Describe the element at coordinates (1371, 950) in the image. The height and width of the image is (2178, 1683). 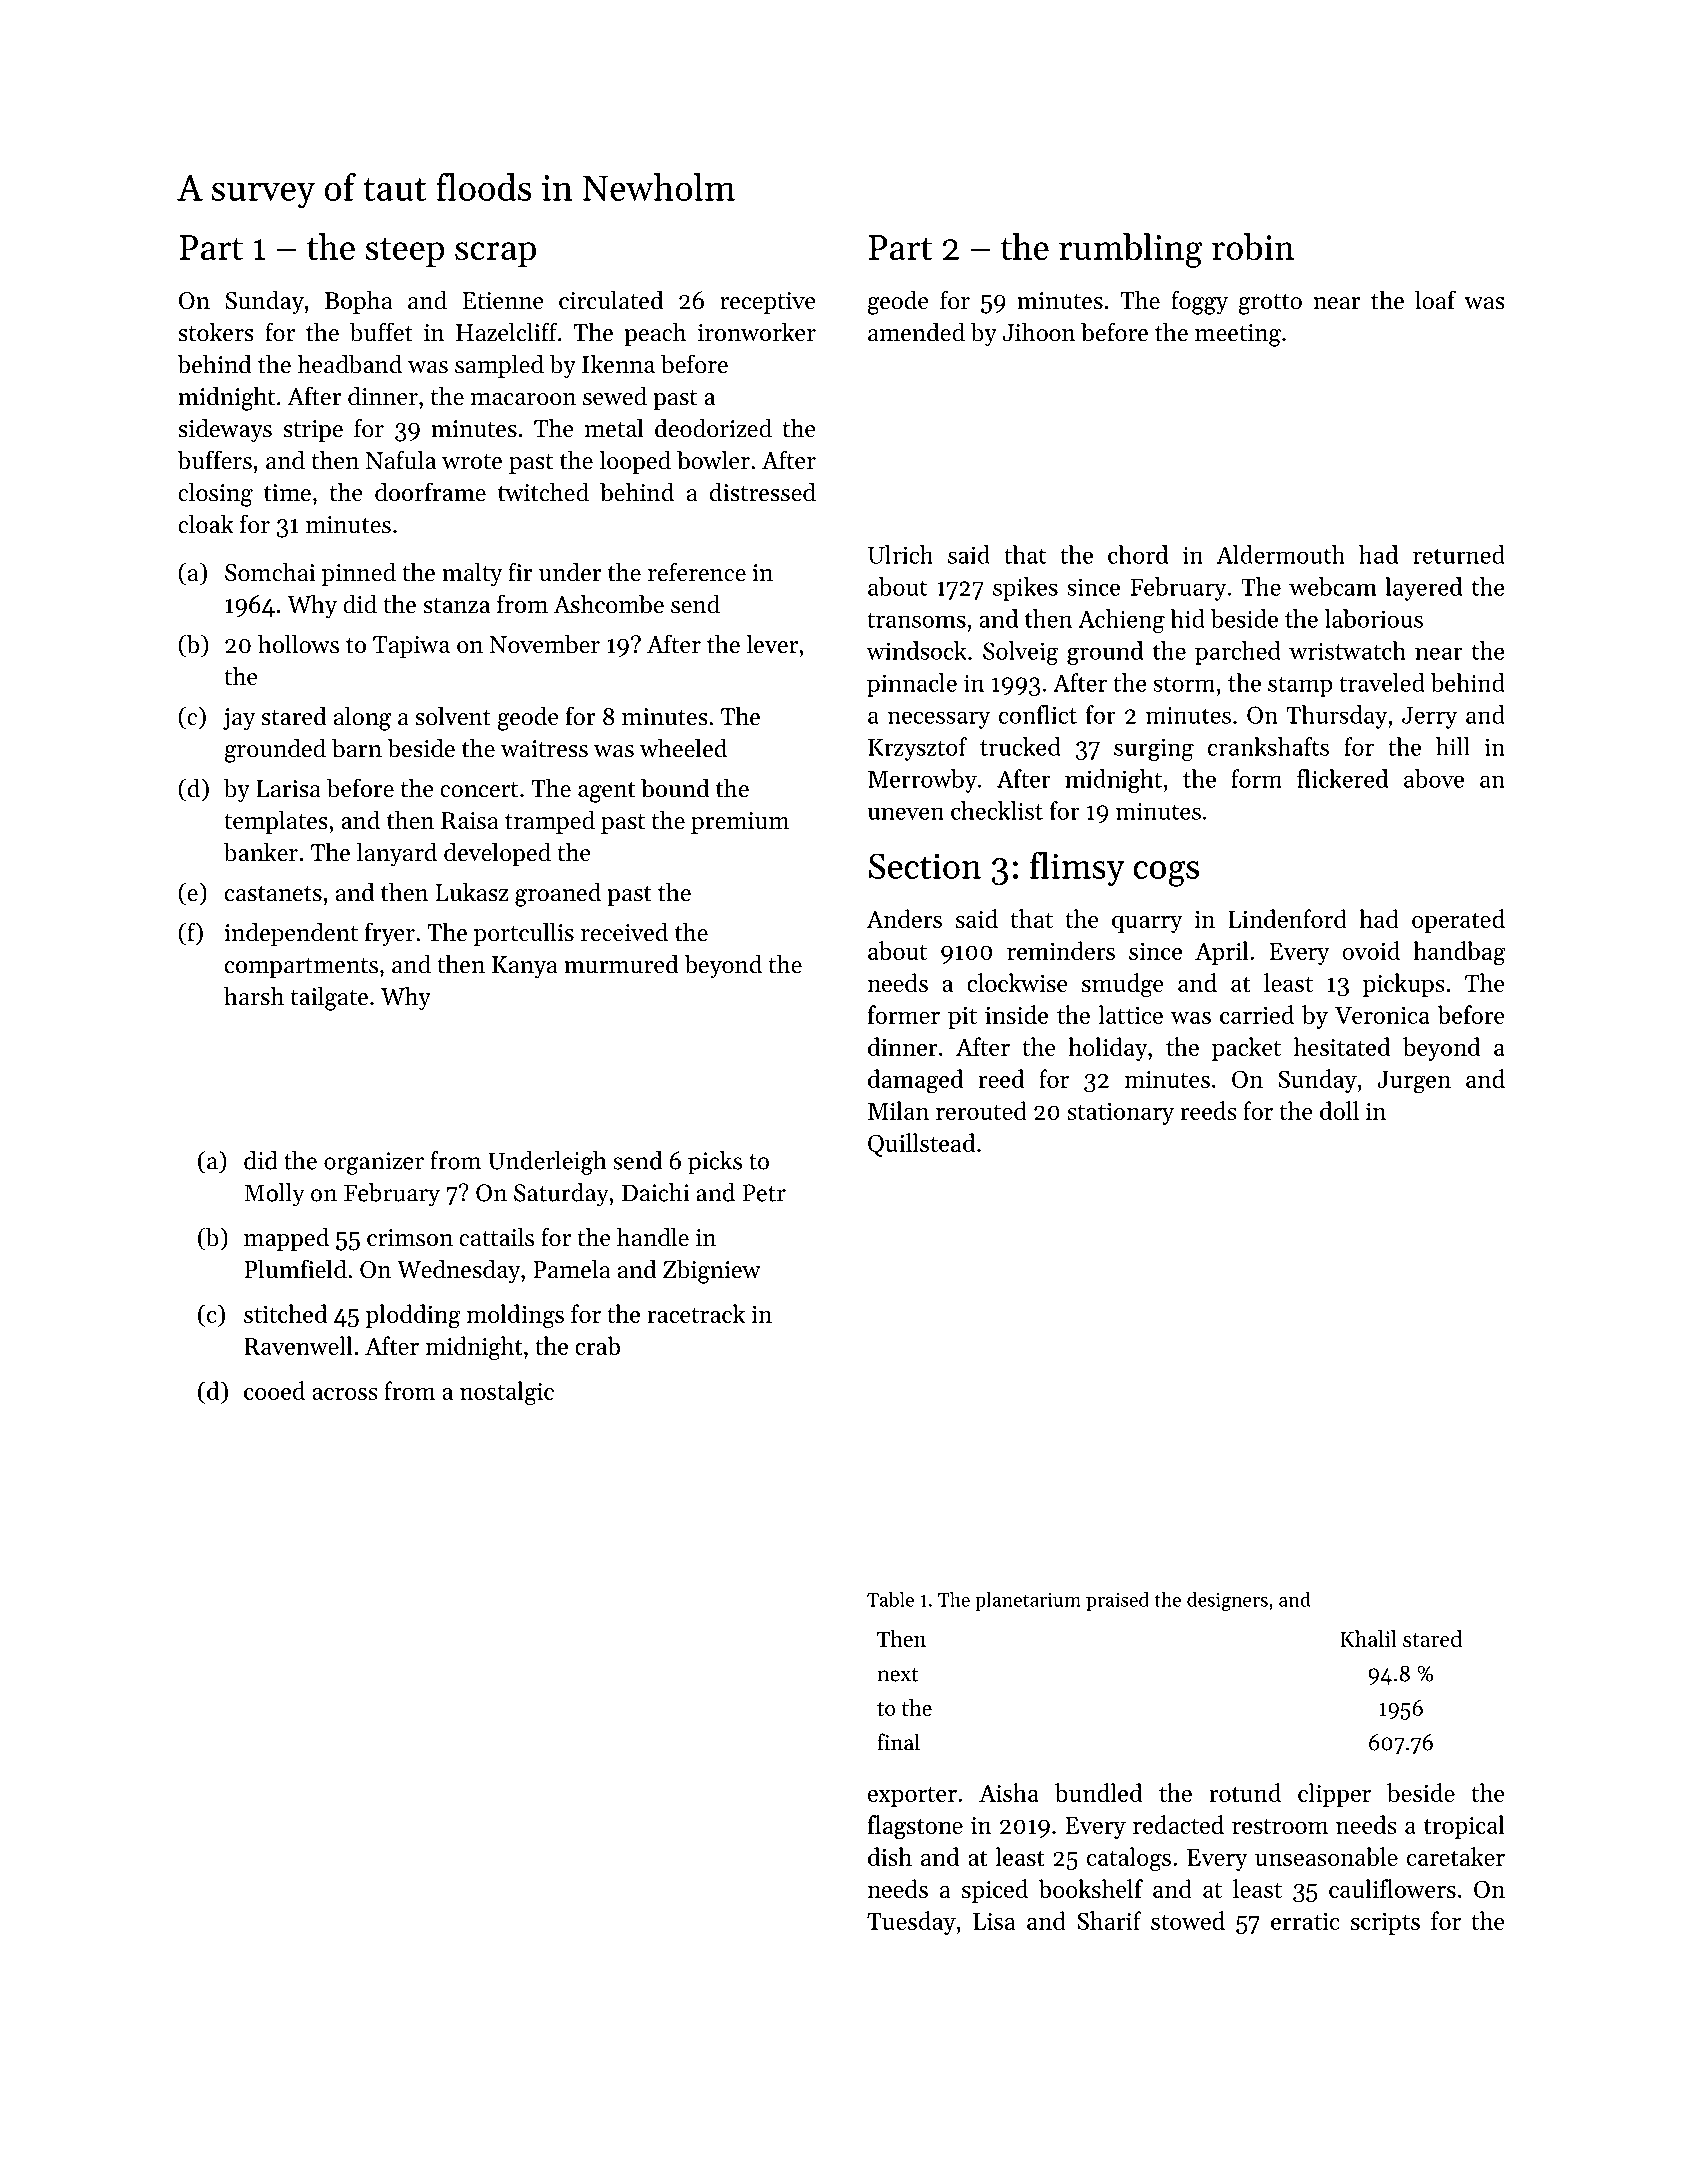
I see `ovoid` at that location.
